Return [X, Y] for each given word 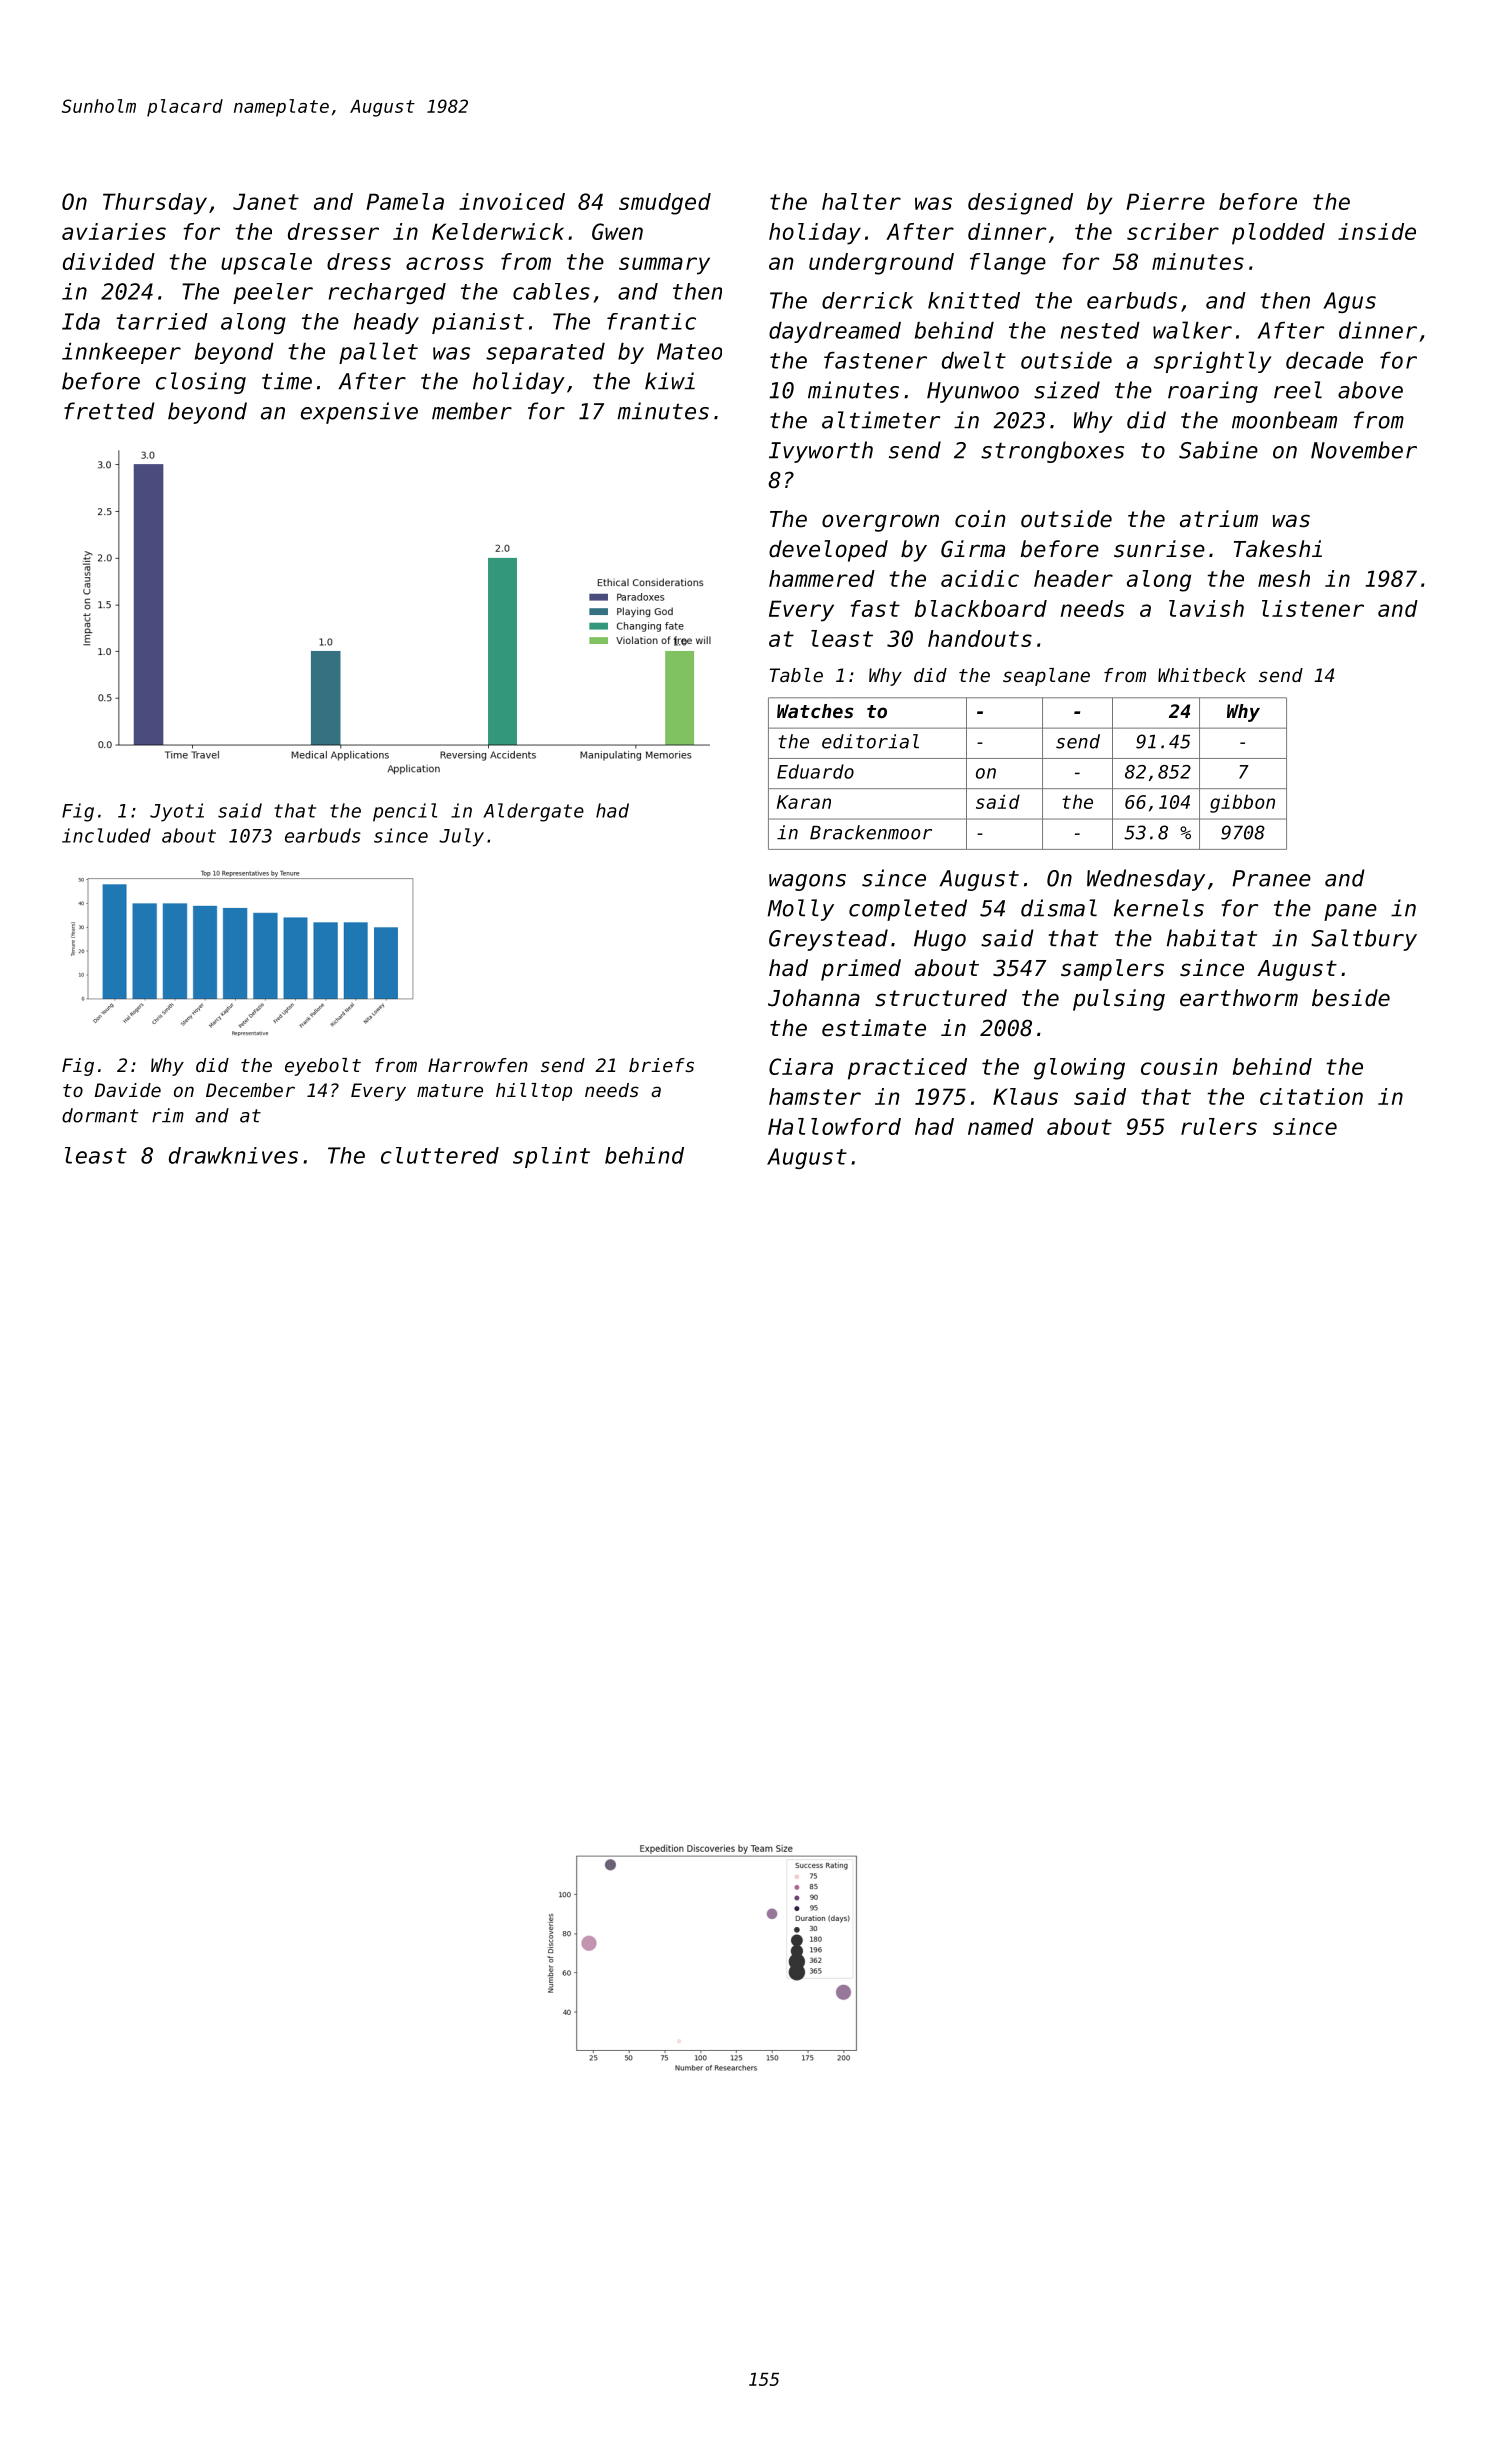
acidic [980, 578]
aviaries [114, 231]
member [472, 411]
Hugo [940, 940]
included [106, 835]
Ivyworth [821, 452]
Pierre [1165, 201]
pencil [405, 812]
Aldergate [533, 812]
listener [1313, 608]
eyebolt [323, 1067]
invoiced [512, 201]
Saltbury [1364, 940]
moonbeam [1284, 420]
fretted [109, 411]
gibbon [1242, 803]
